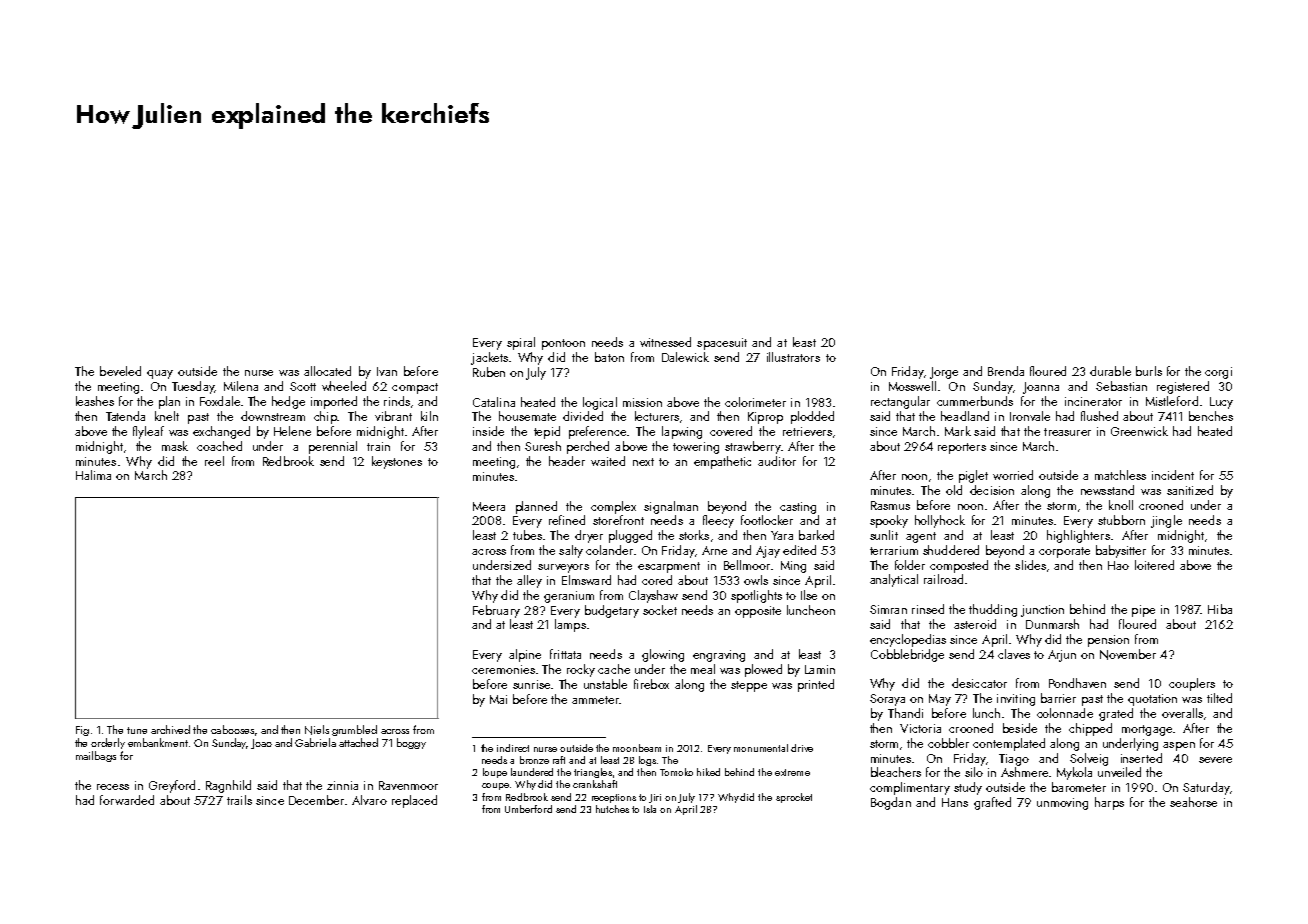 The width and height of the screenshot is (1308, 924). What do you see at coordinates (96, 756) in the screenshot?
I see `mailbags` at bounding box center [96, 756].
